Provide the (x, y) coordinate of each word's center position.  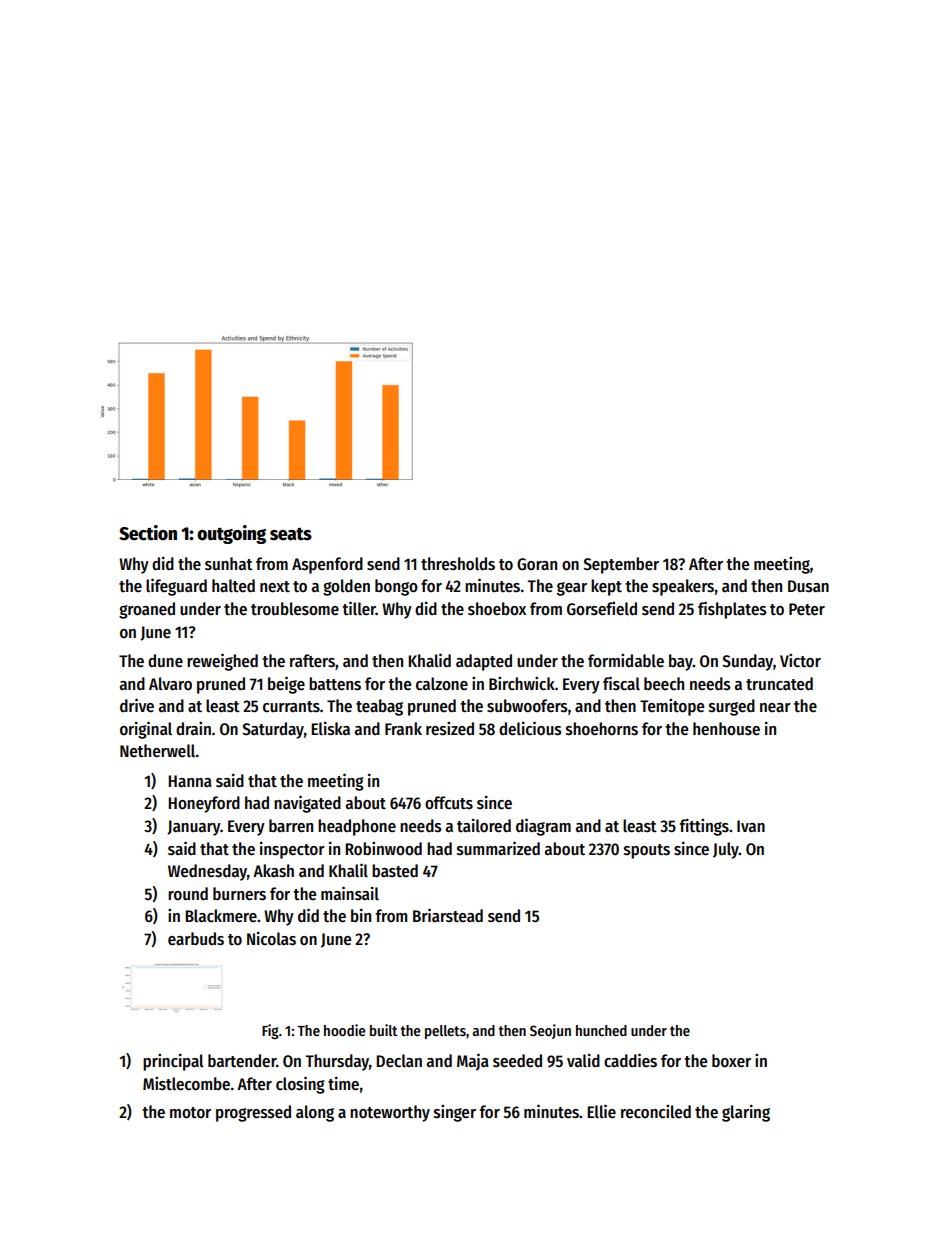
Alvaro (170, 683)
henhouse (726, 729)
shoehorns (602, 729)
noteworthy (390, 1113)
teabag (379, 707)
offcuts (449, 803)
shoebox (497, 609)
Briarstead (448, 915)
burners (239, 894)
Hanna (190, 781)
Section (148, 533)
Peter (807, 609)
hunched (601, 1030)
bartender (242, 1061)
